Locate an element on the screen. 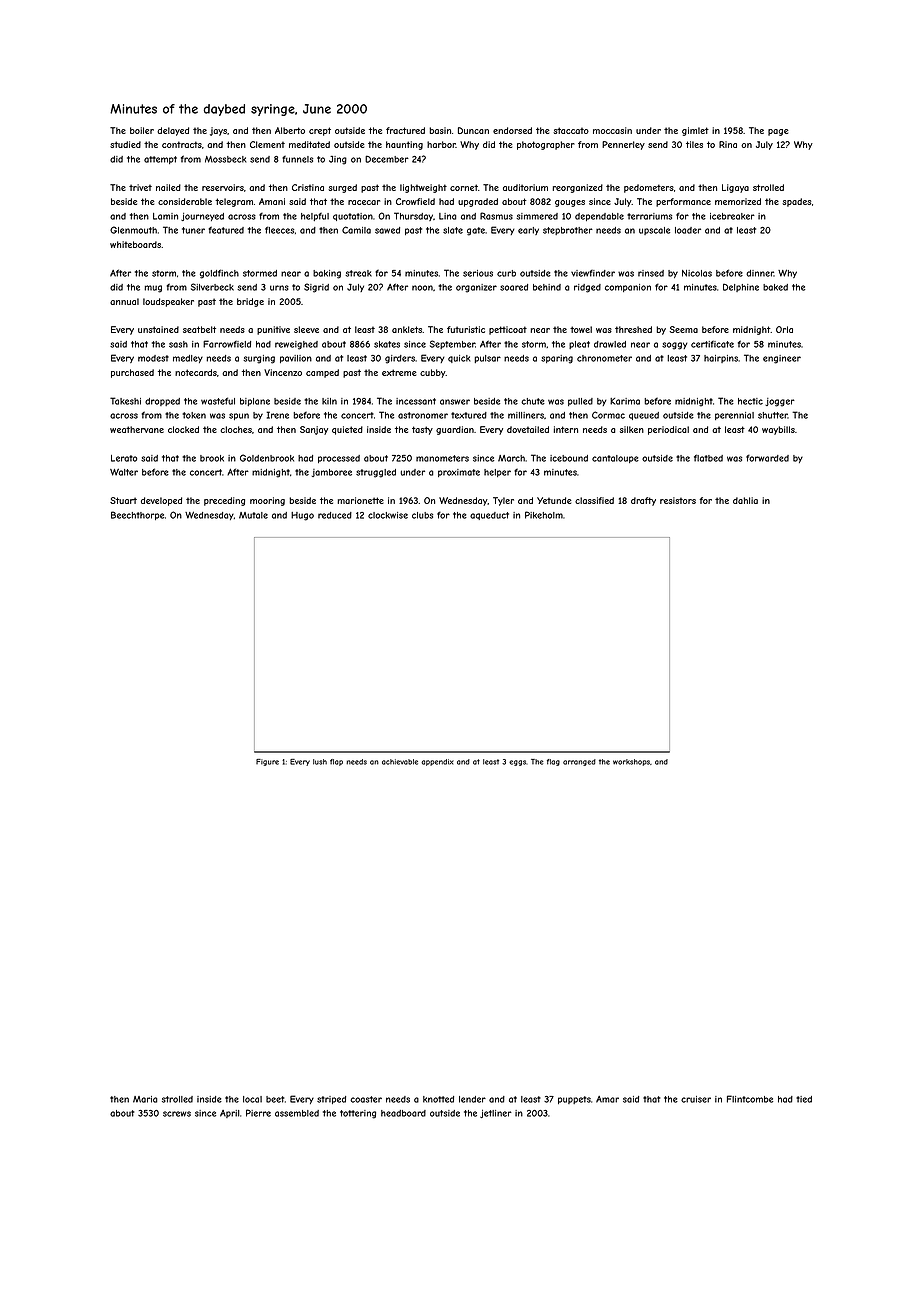 The width and height of the screenshot is (924, 1308). flag is located at coordinates (553, 762).
